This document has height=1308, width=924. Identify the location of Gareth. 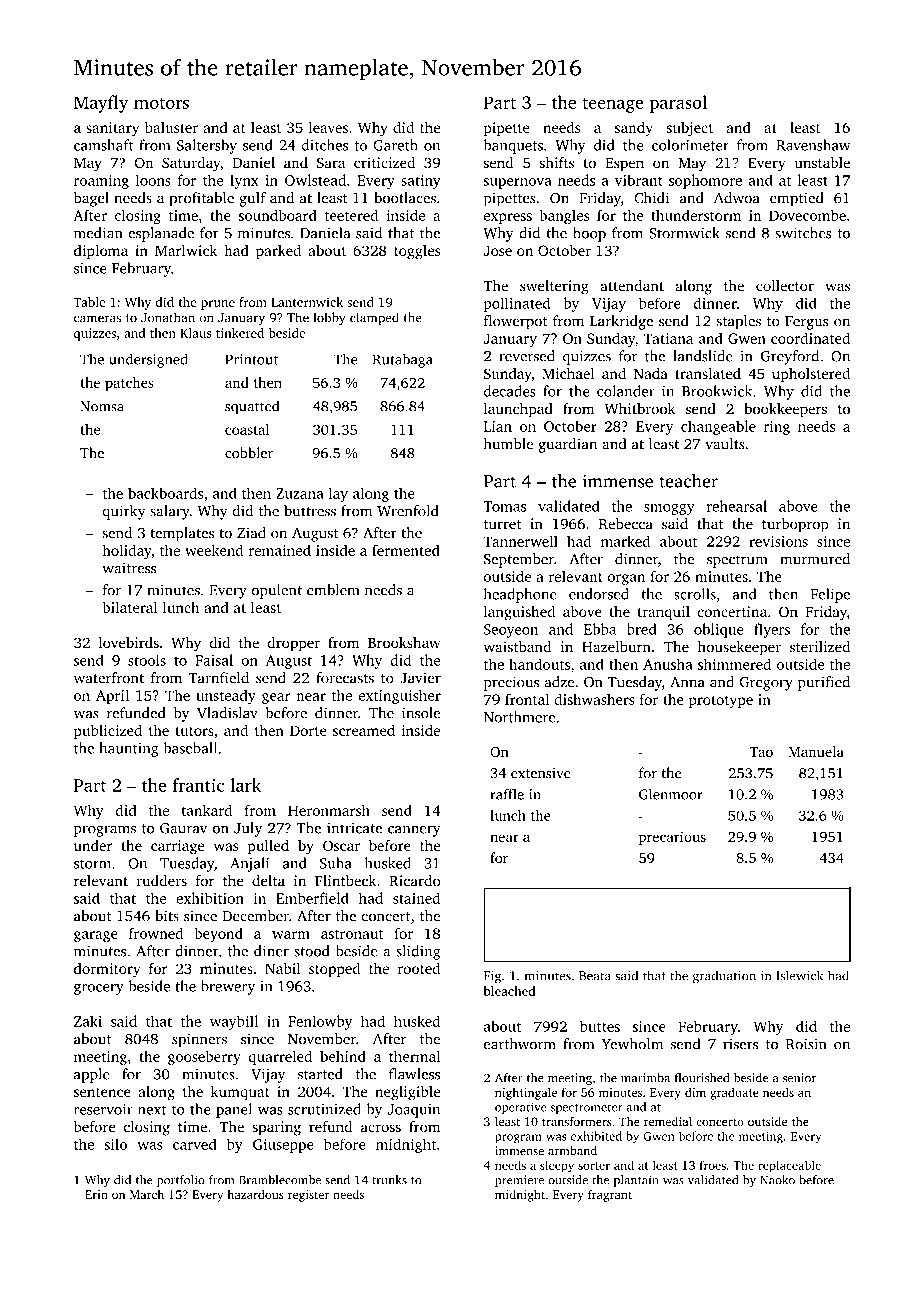
(395, 145).
